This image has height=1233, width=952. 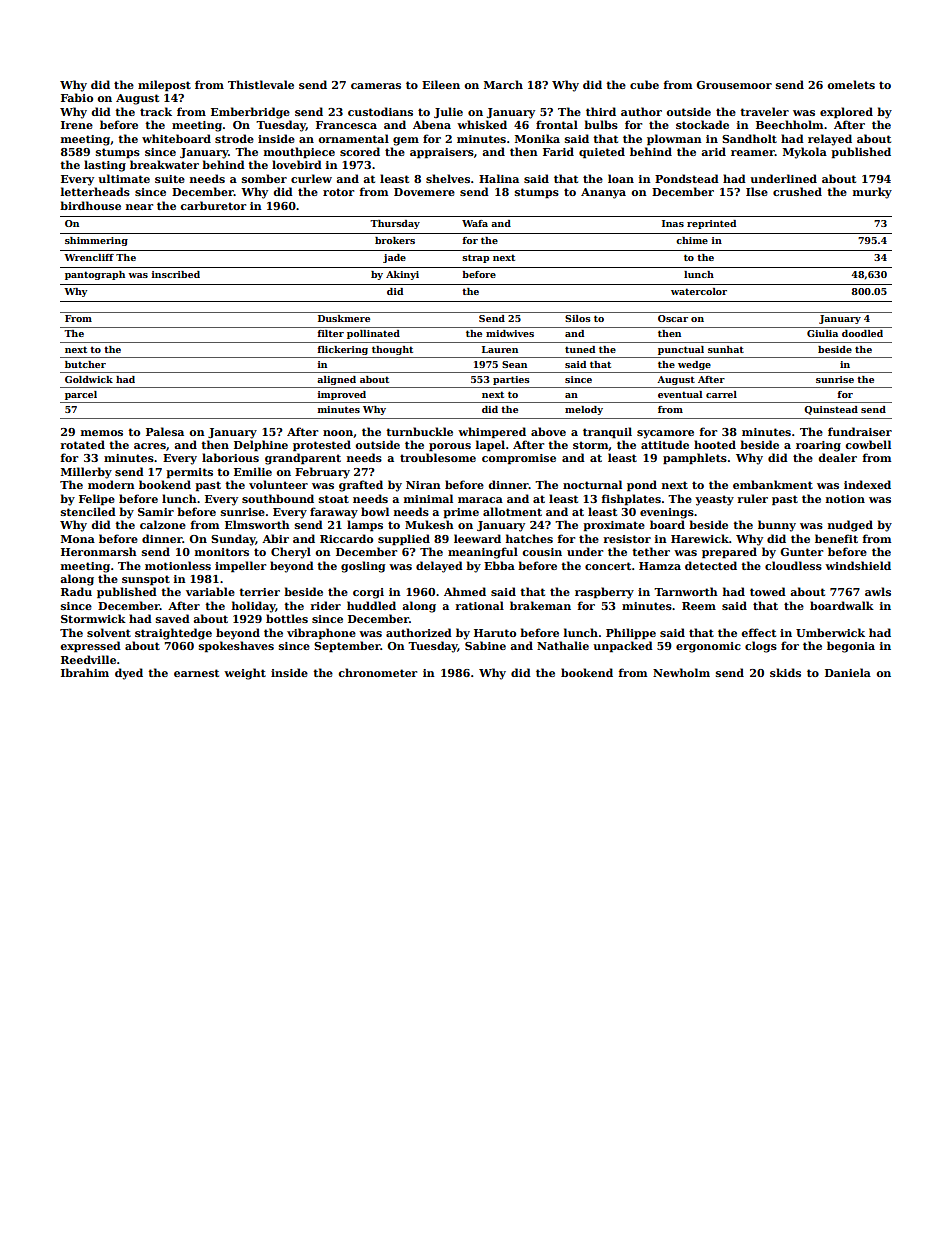 What do you see at coordinates (164, 86) in the image?
I see `milepost` at bounding box center [164, 86].
